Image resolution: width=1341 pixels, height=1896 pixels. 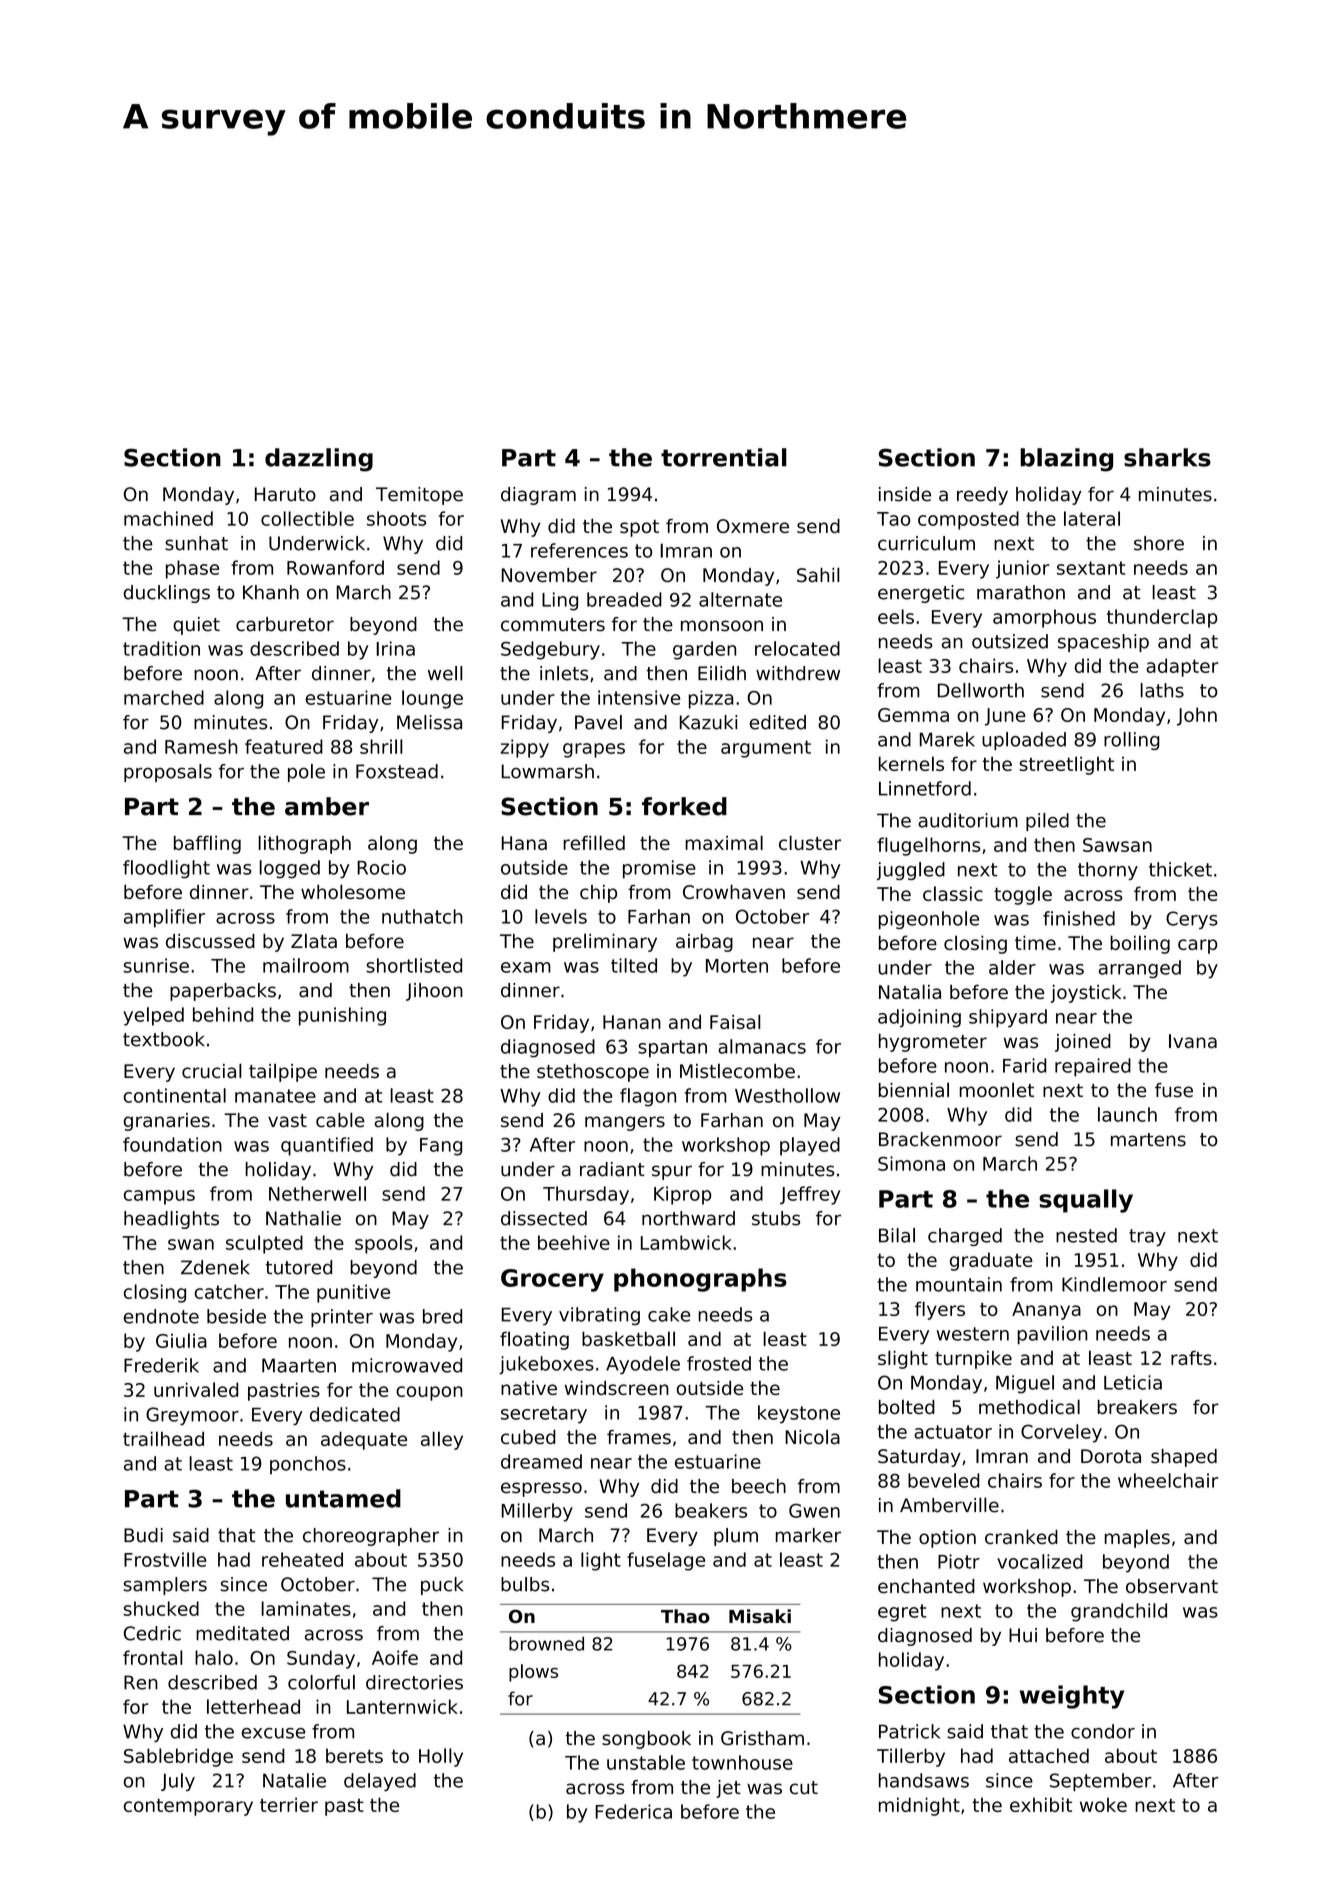 I want to click on yelped, so click(x=153, y=1016).
